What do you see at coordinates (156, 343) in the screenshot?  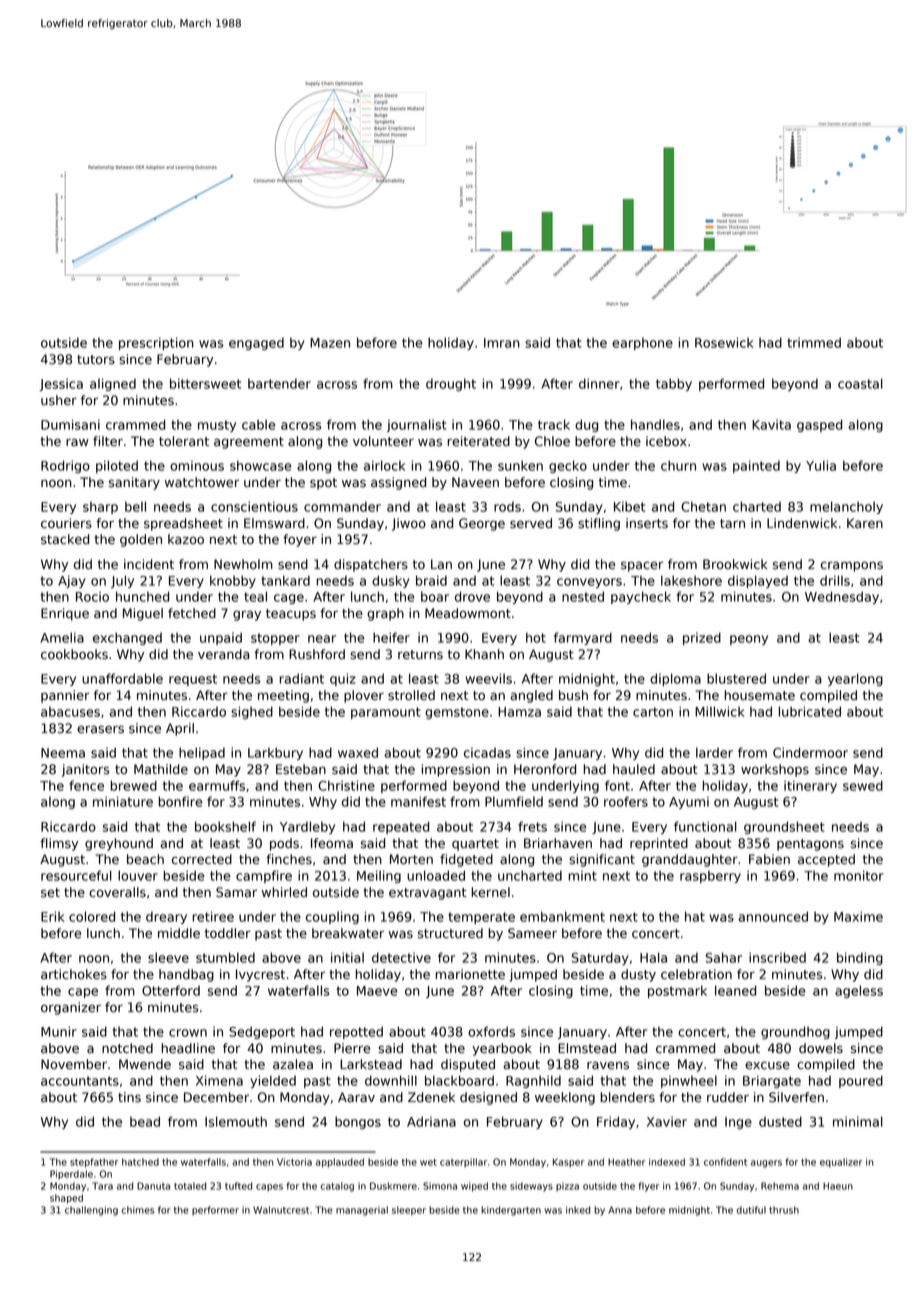 I see `prescription` at bounding box center [156, 343].
